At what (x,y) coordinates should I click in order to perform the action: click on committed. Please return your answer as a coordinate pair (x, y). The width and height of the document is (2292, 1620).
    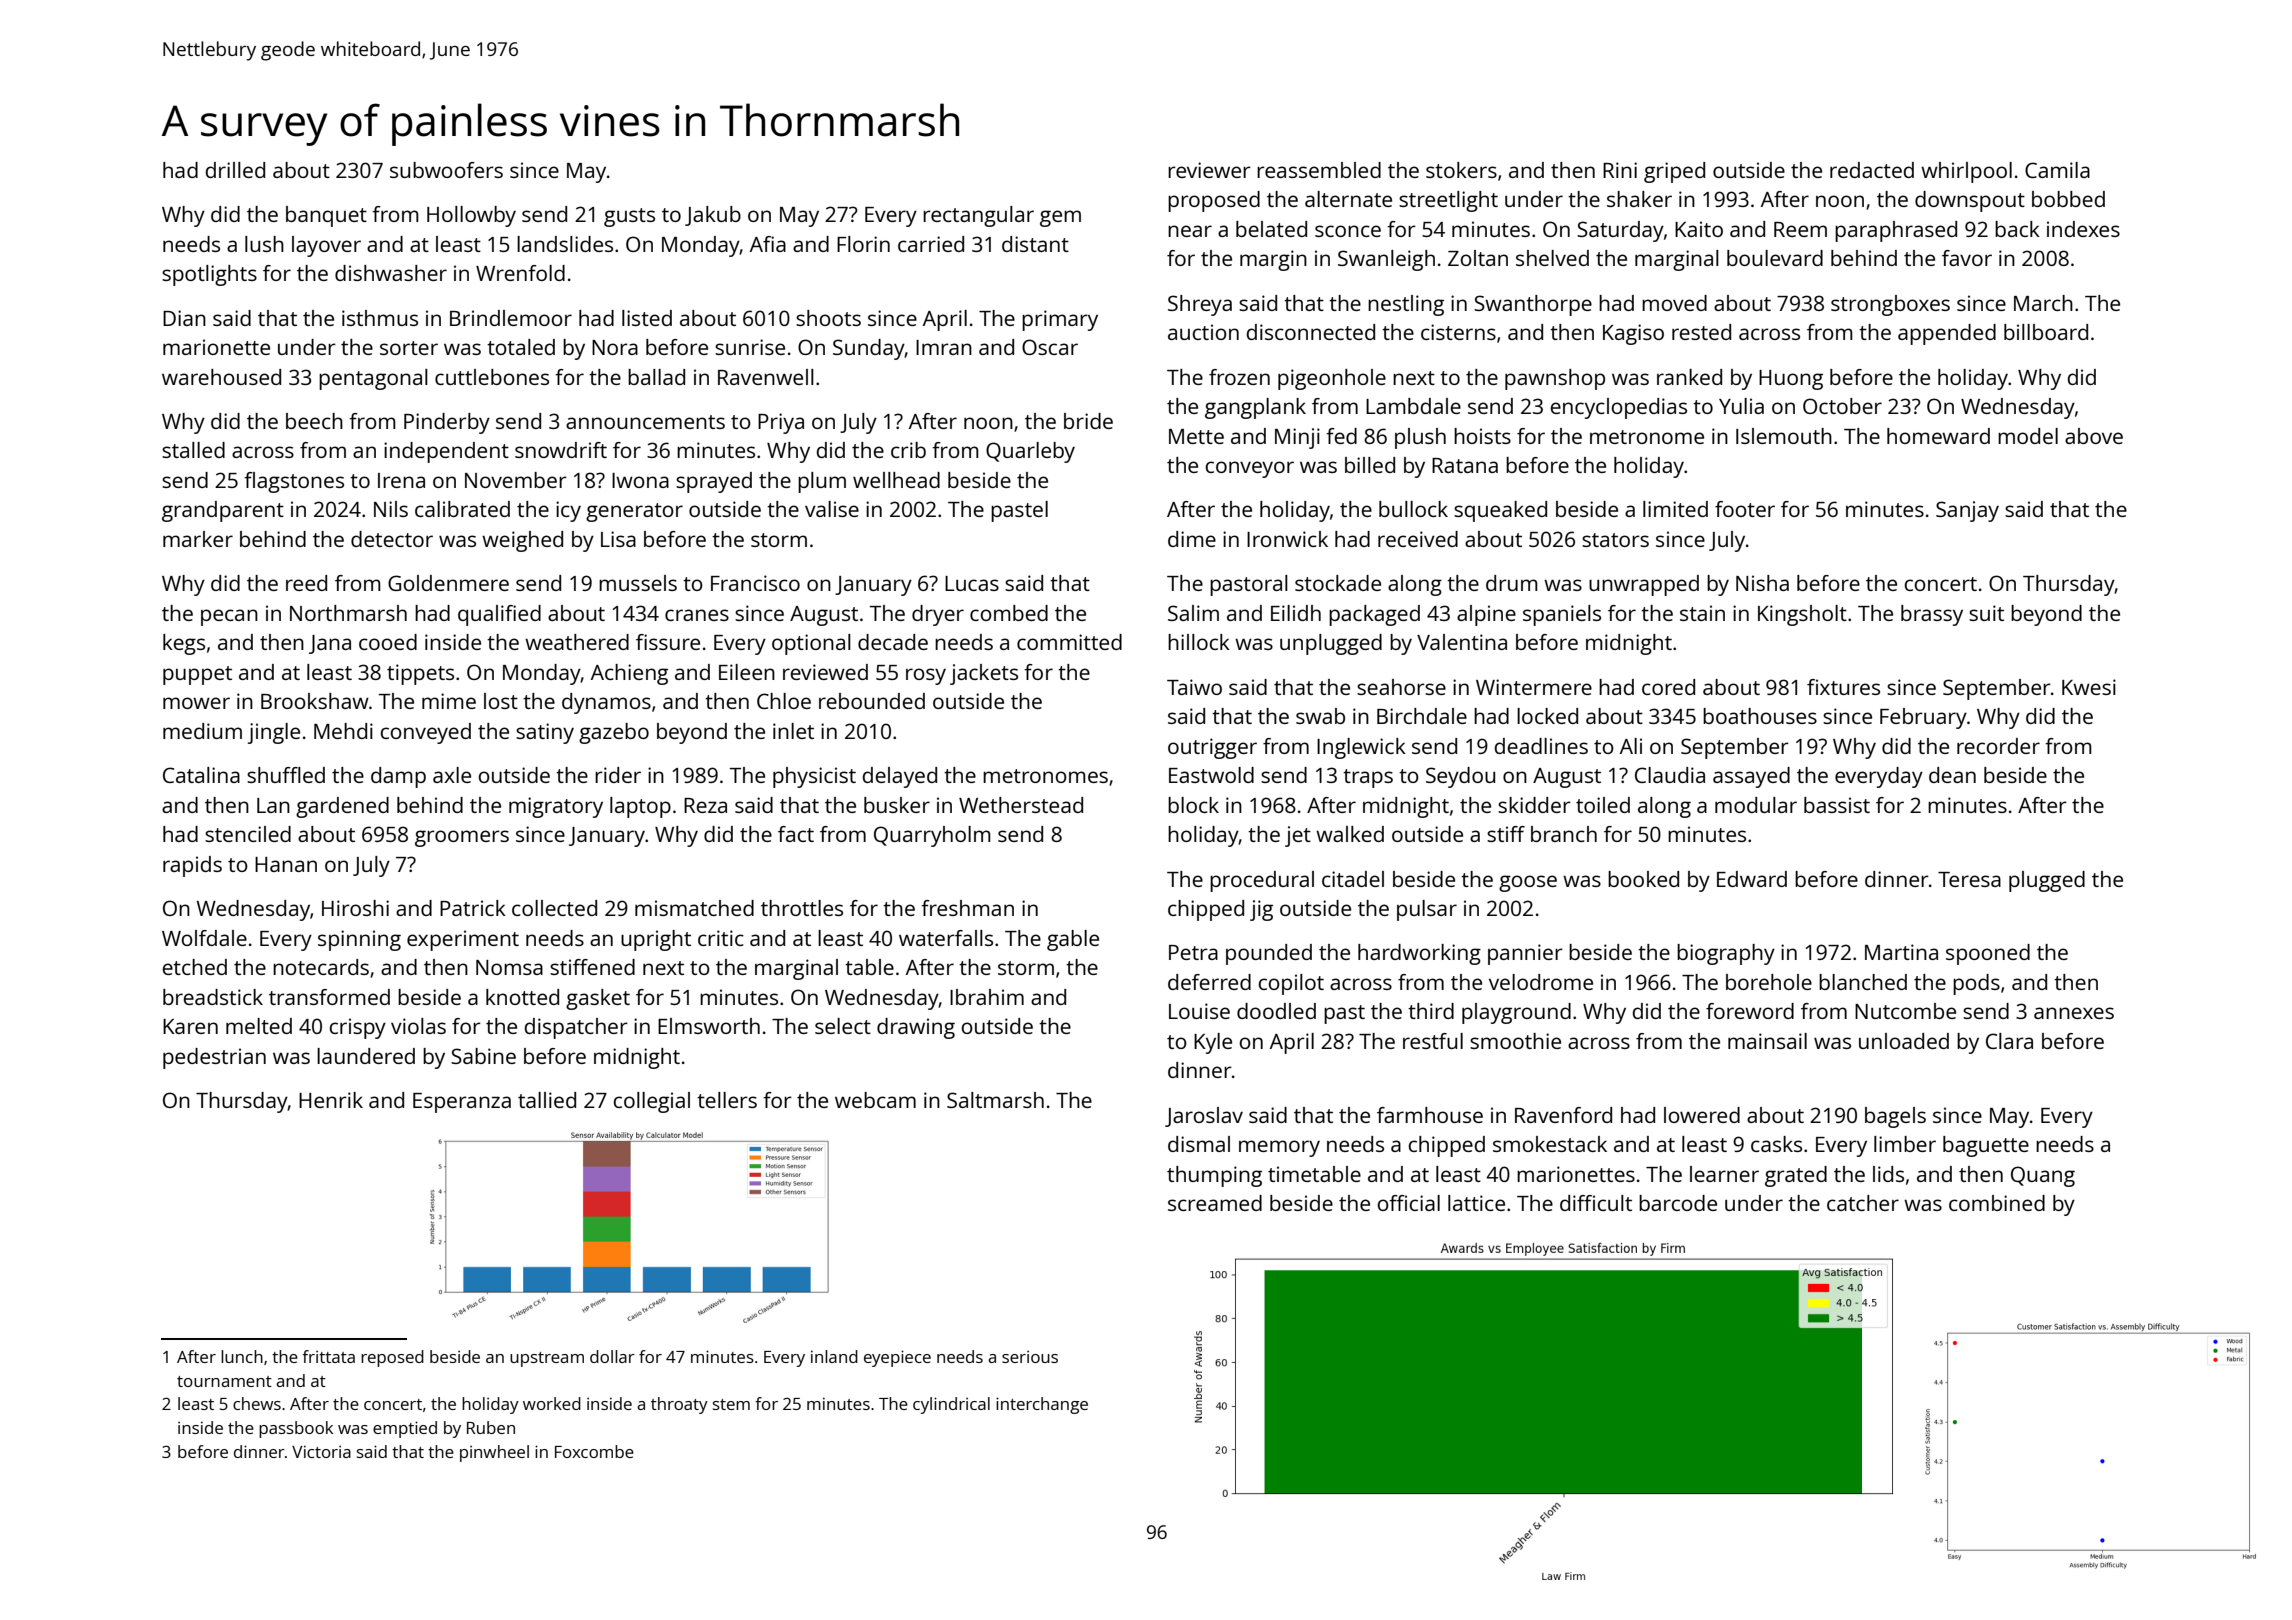
    Looking at the image, I should click on (1069, 642).
